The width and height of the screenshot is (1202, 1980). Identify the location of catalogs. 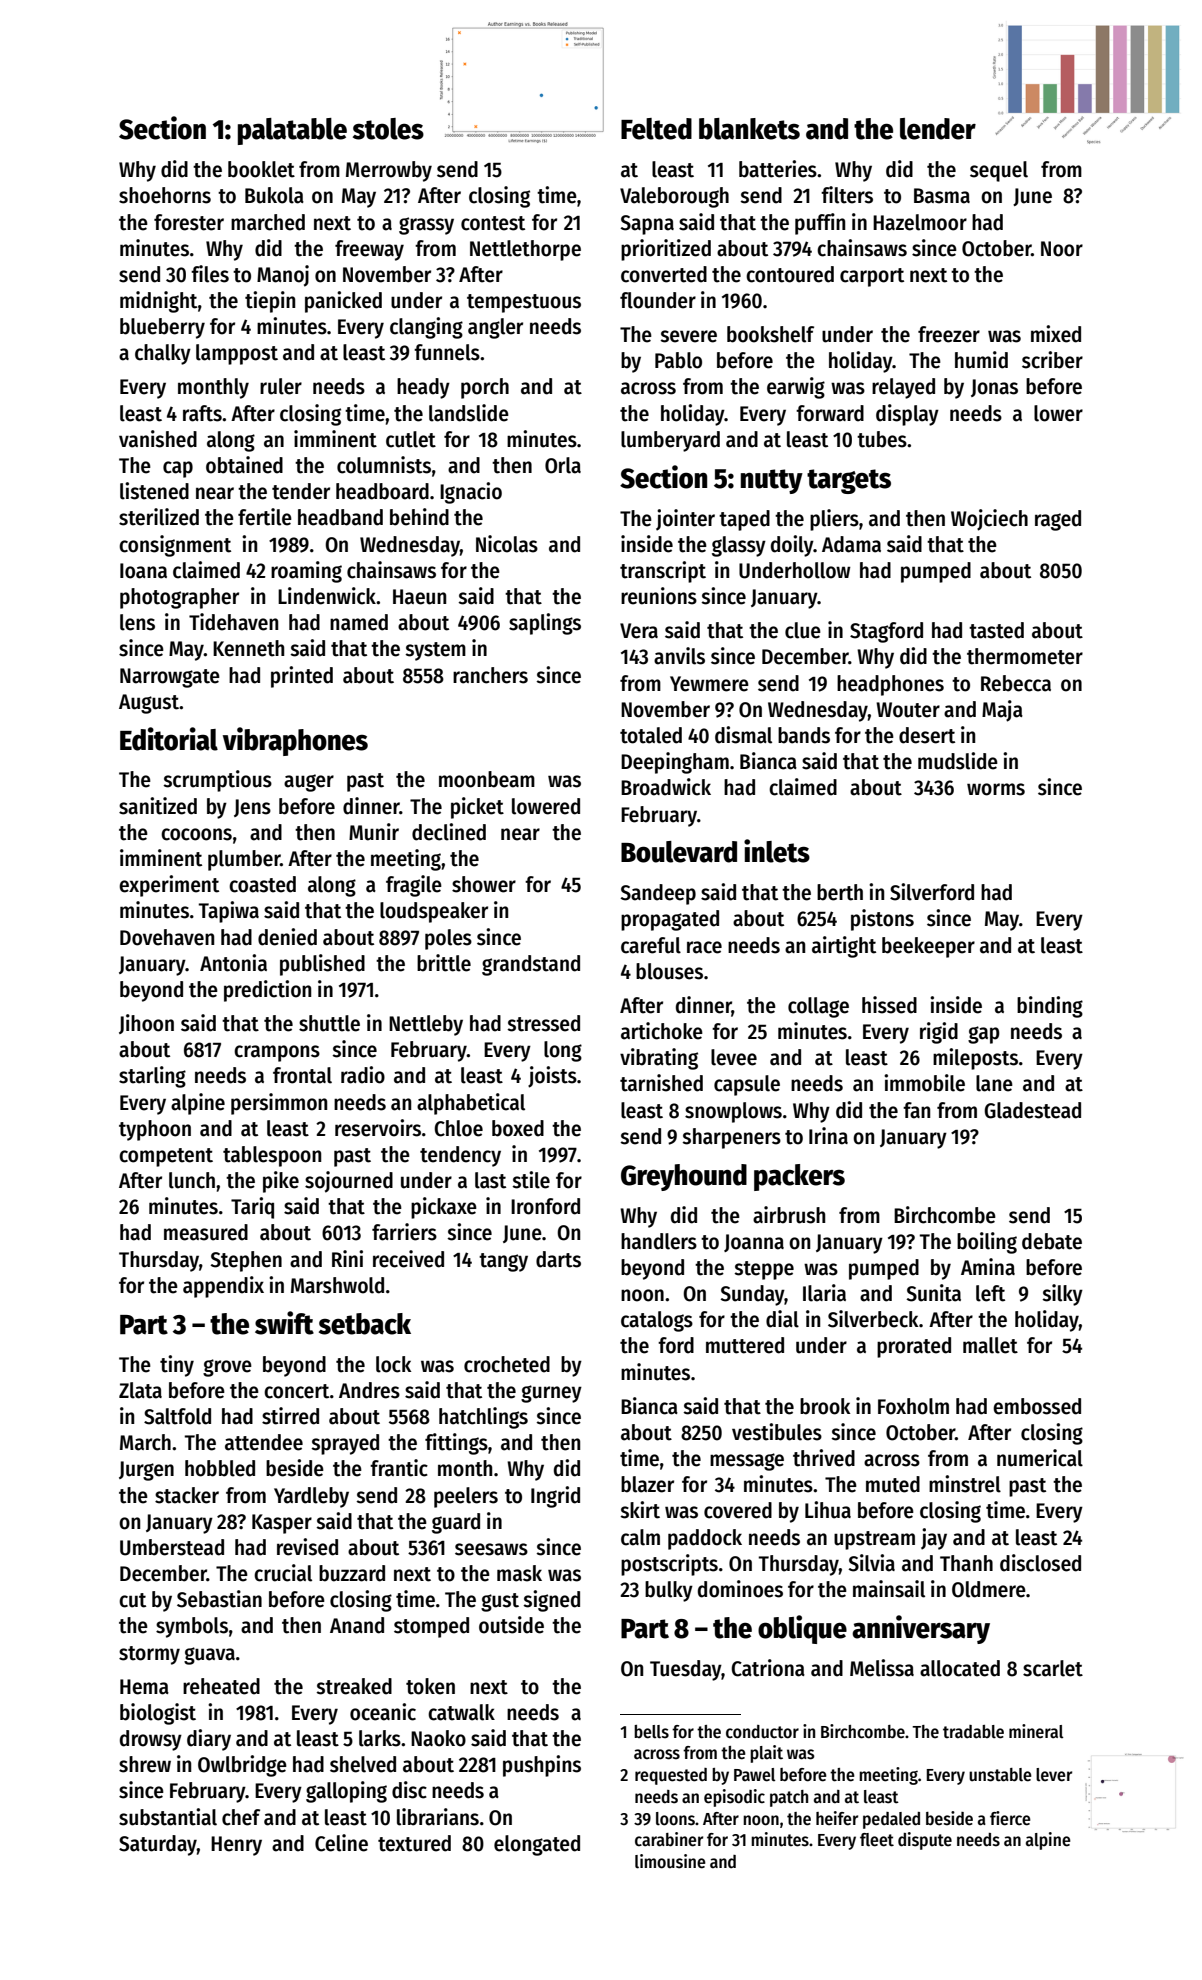
(657, 1321).
